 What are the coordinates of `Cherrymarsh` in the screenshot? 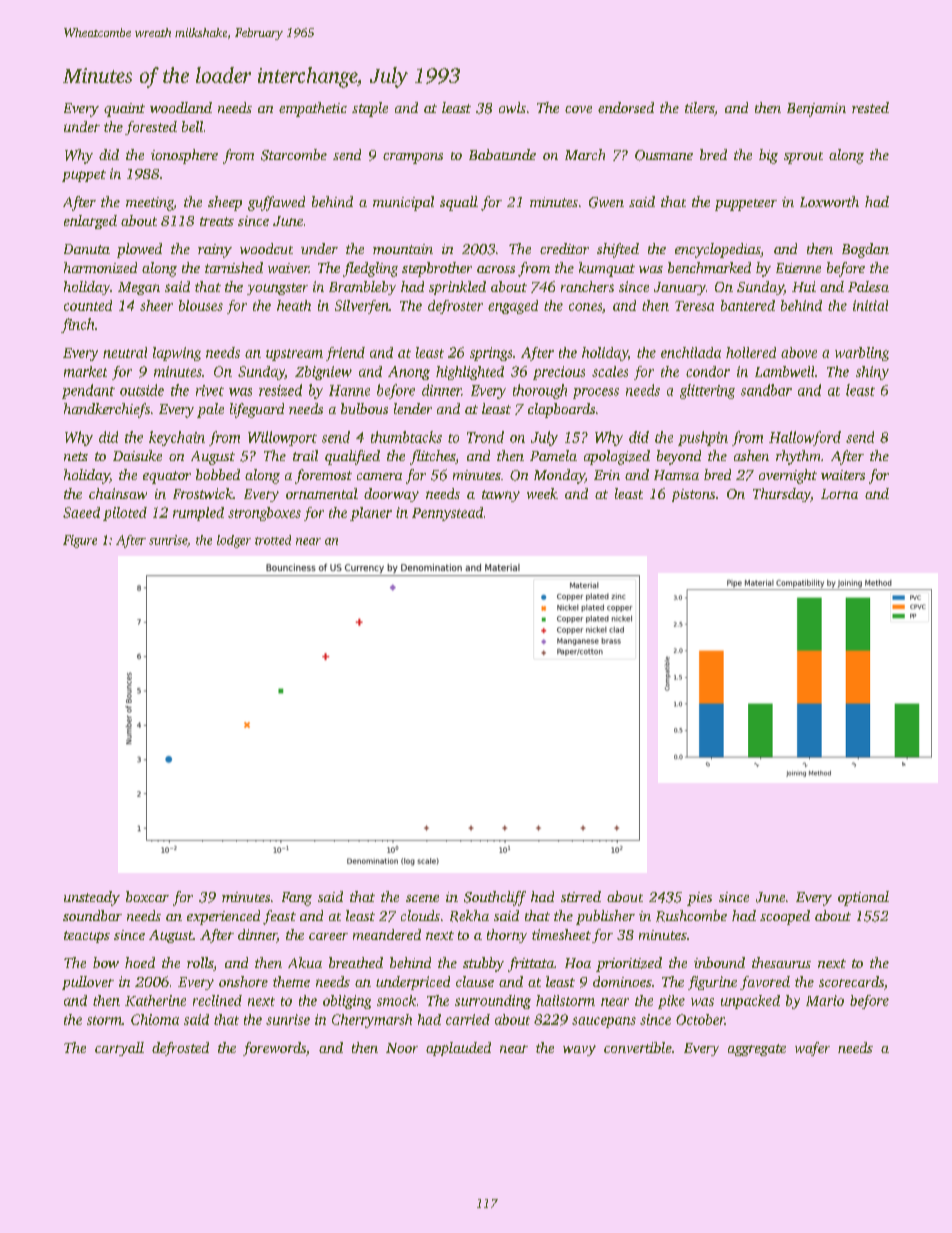 It's located at (372, 1021).
